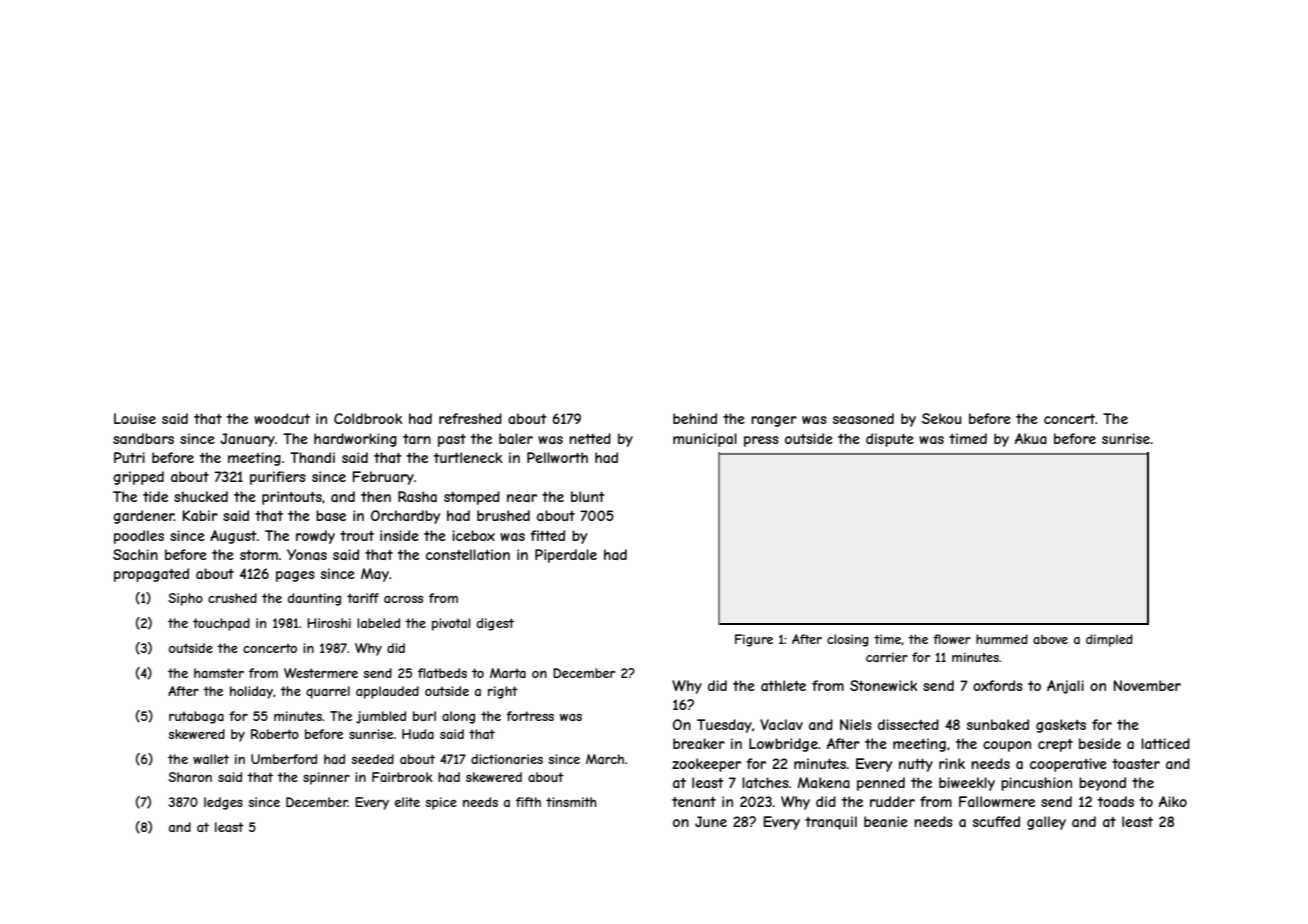 The image size is (1308, 924). What do you see at coordinates (495, 624) in the image?
I see `digest` at bounding box center [495, 624].
